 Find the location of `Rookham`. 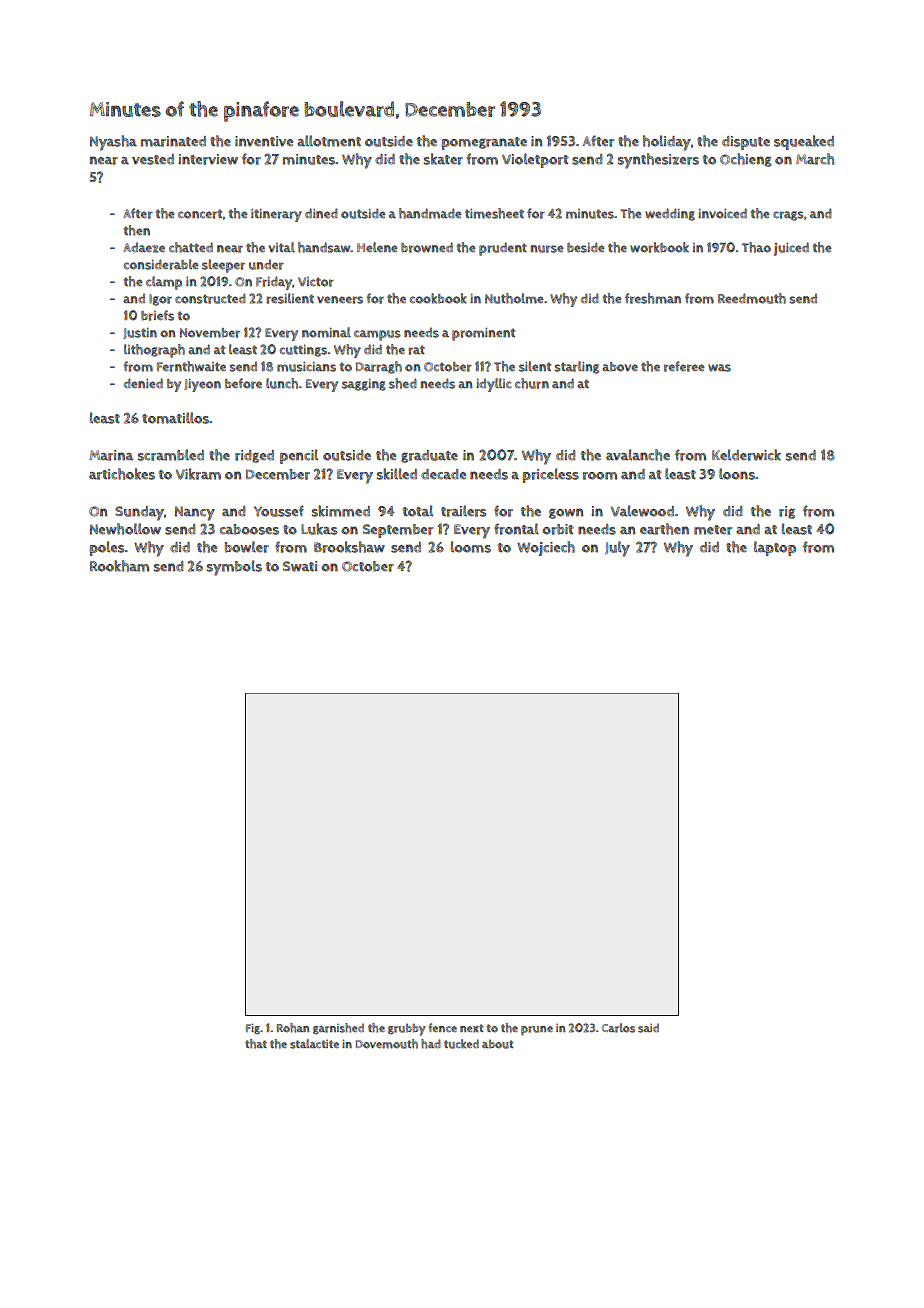

Rookham is located at coordinates (119, 566).
